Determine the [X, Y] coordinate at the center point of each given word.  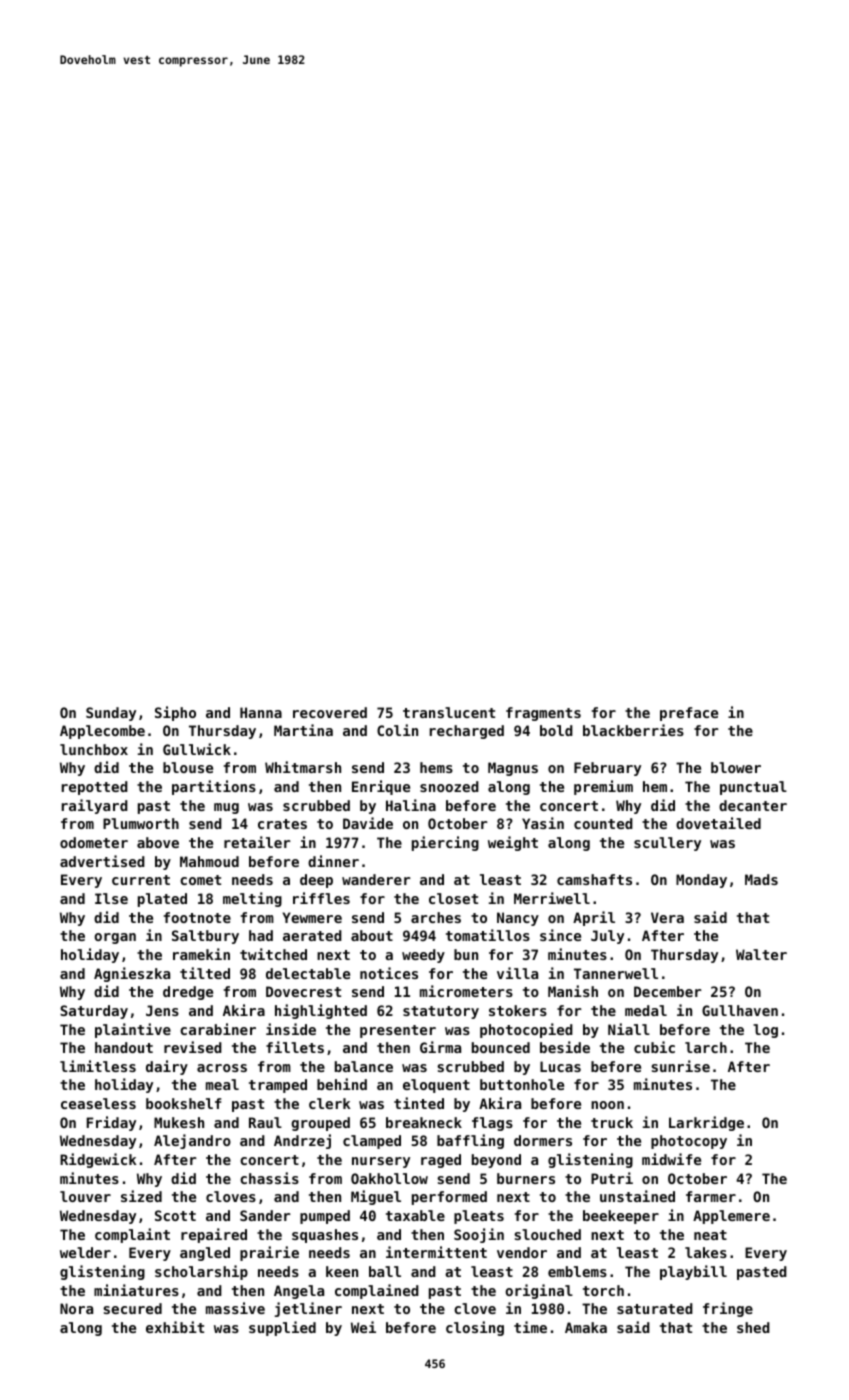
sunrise [680, 1066]
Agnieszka [132, 974]
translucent [449, 712]
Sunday [111, 714]
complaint [132, 1235]
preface [689, 714]
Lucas [560, 1066]
